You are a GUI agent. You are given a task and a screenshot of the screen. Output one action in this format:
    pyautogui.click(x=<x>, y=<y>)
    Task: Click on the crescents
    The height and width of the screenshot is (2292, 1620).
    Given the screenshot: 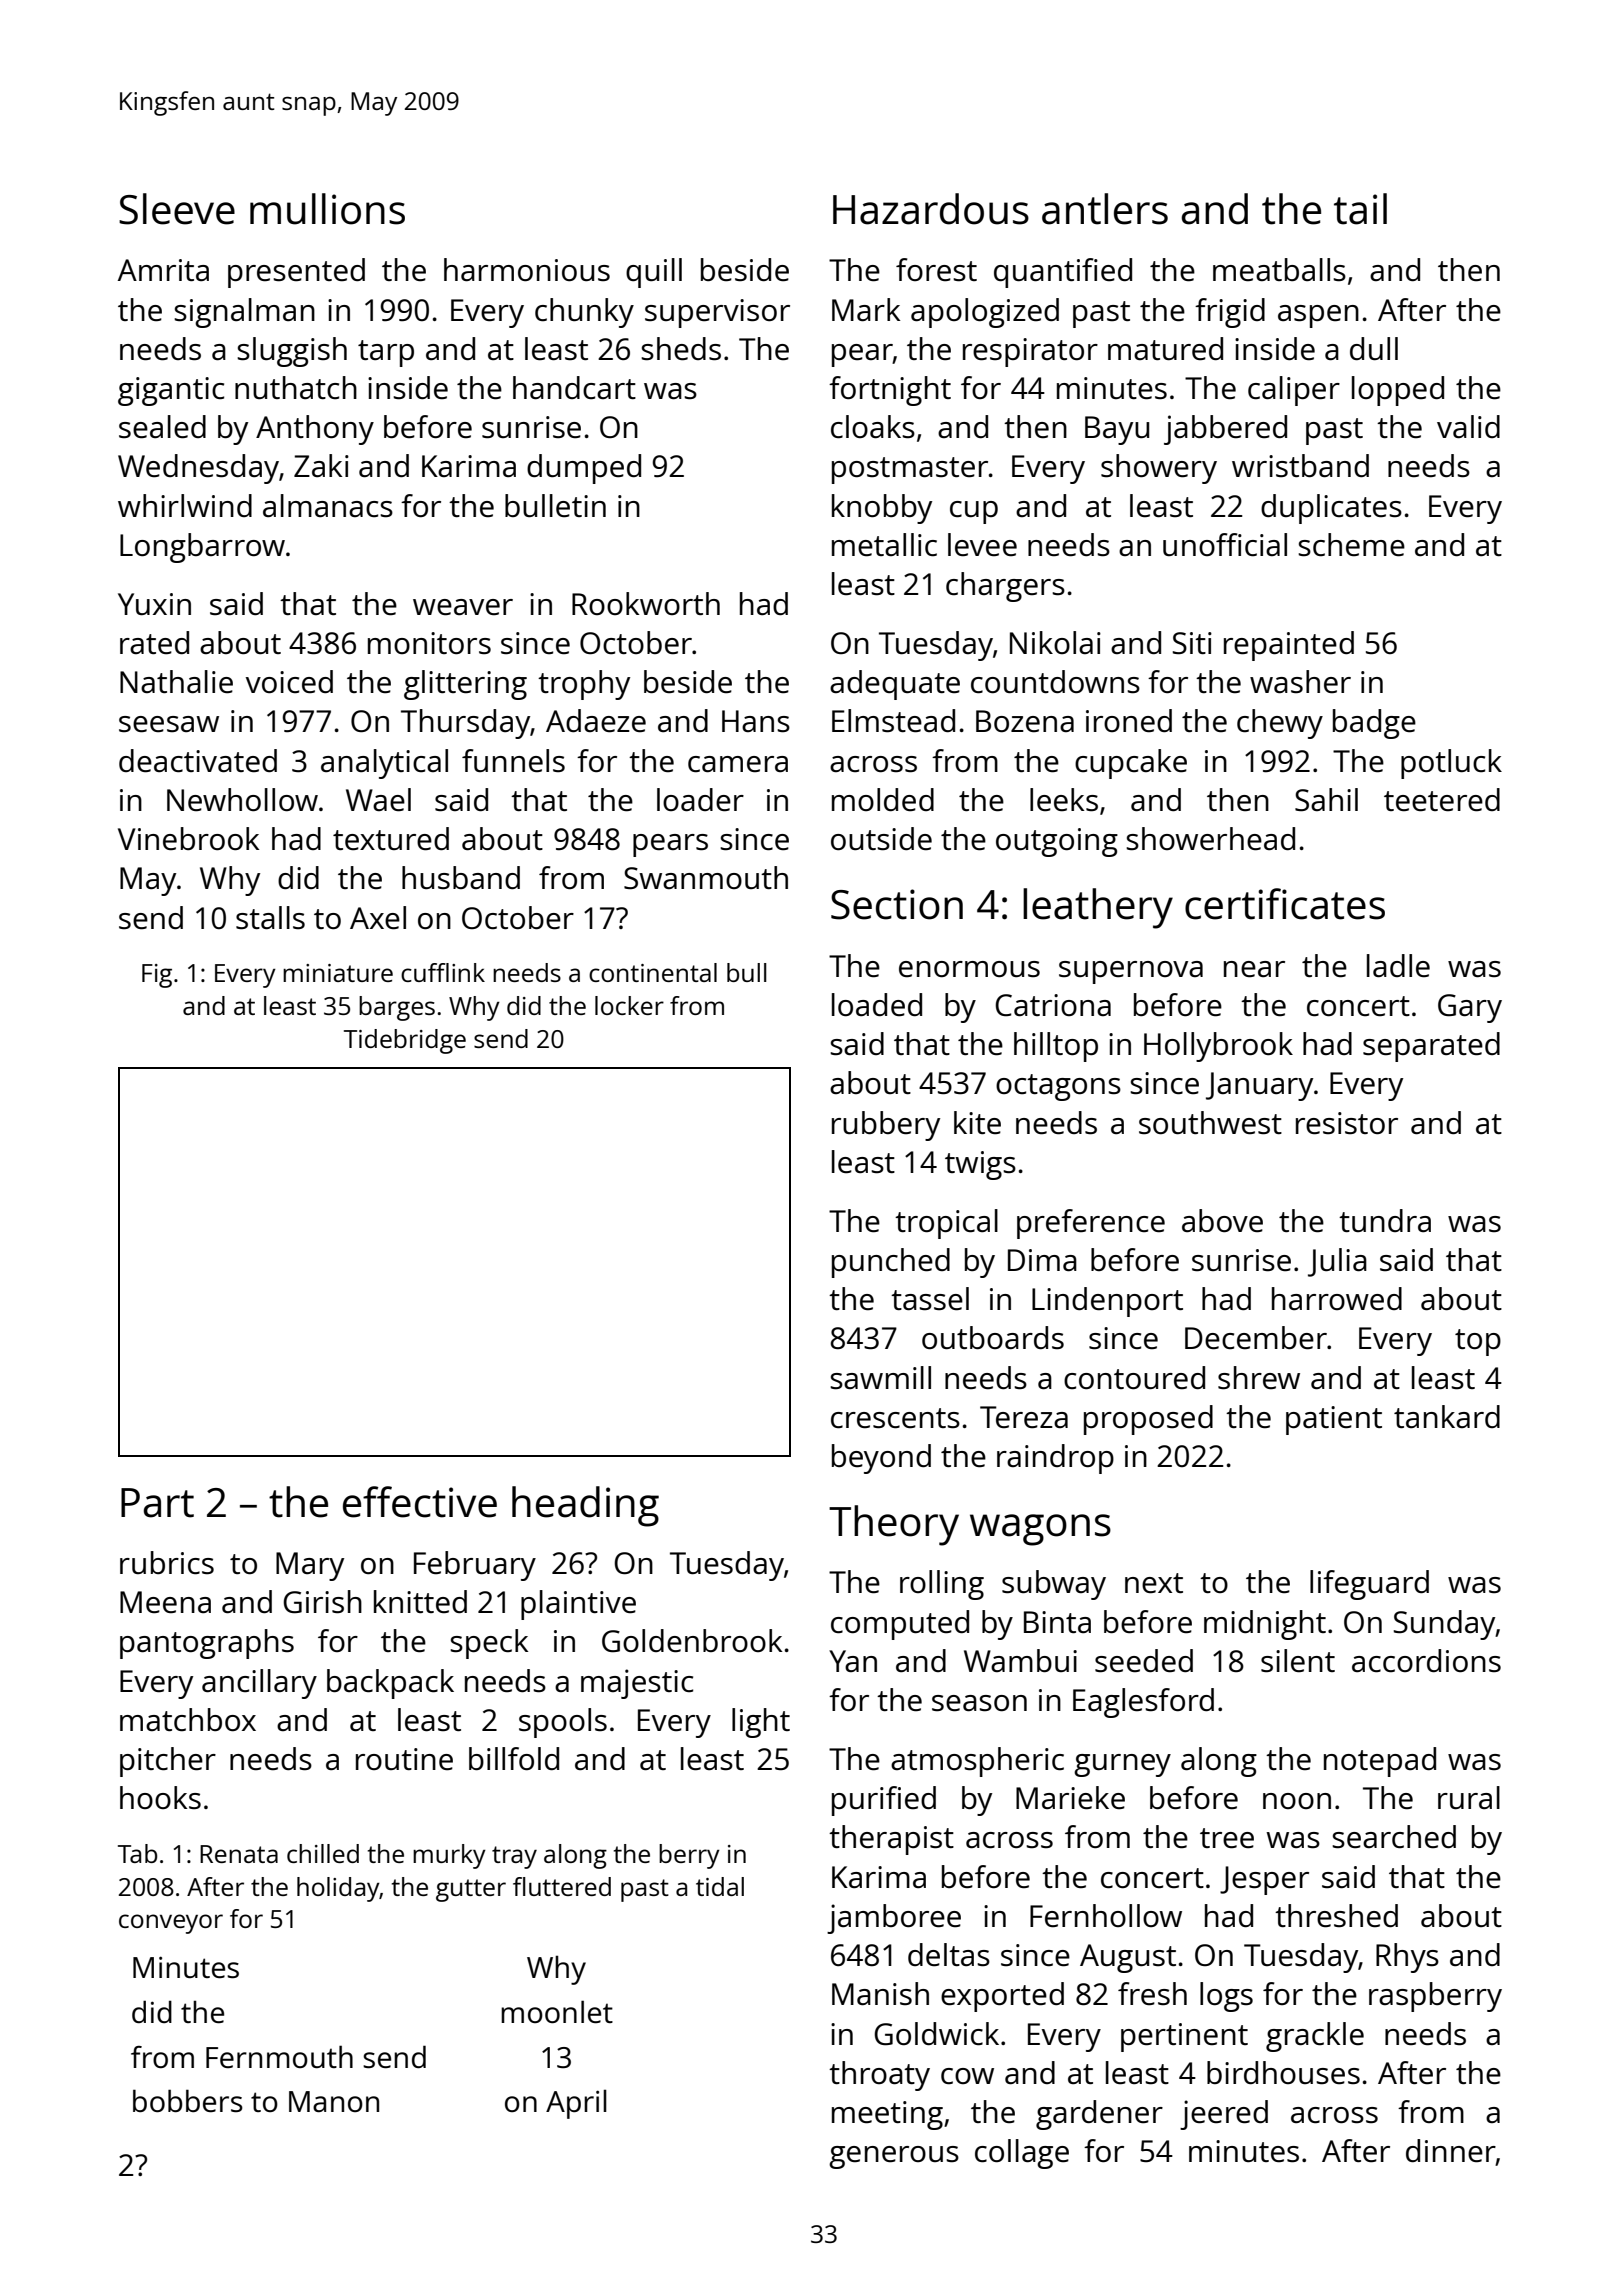 What is the action you would take?
    pyautogui.click(x=895, y=1418)
